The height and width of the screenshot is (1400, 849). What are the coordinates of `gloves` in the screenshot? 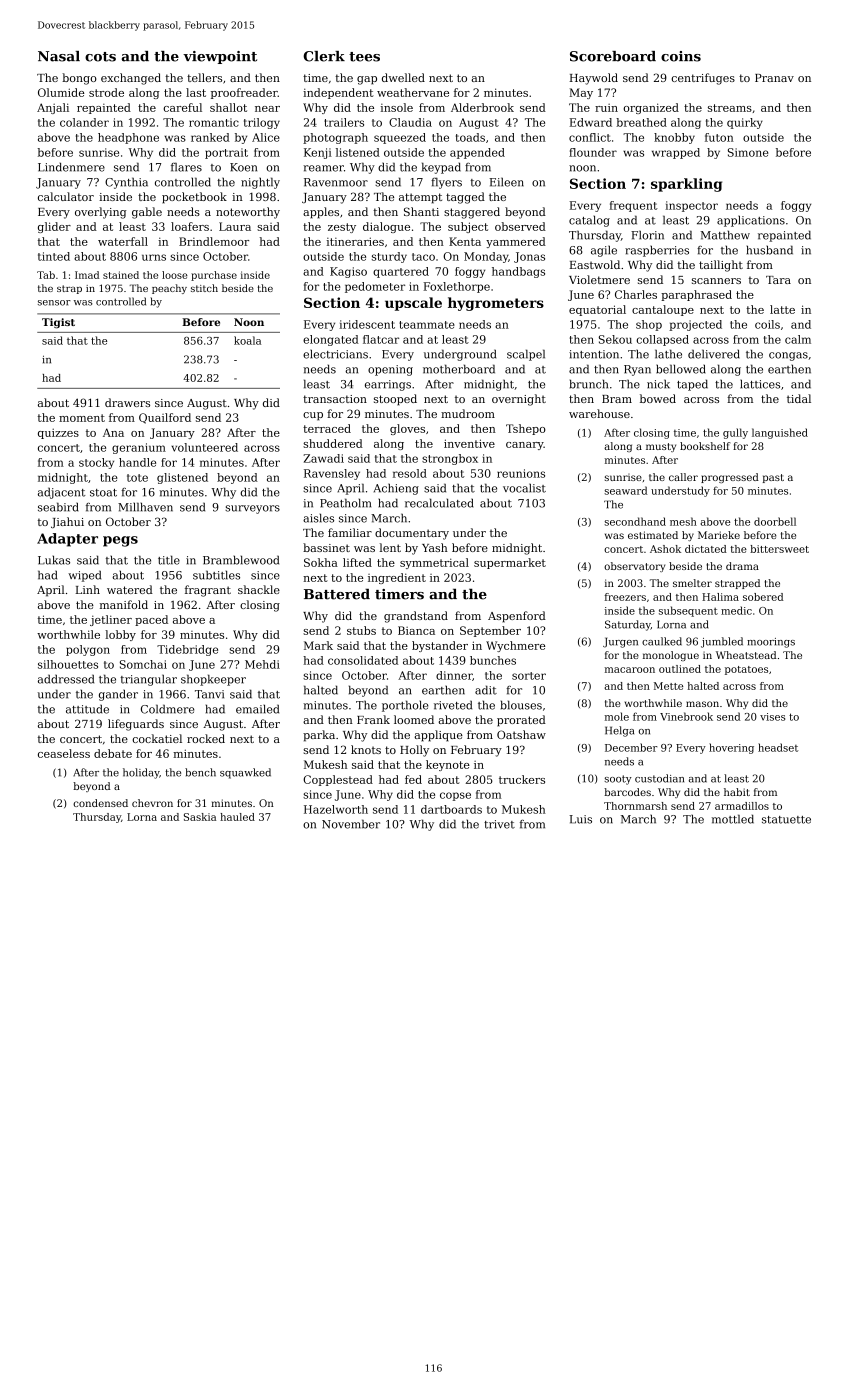 It's located at (407, 429).
